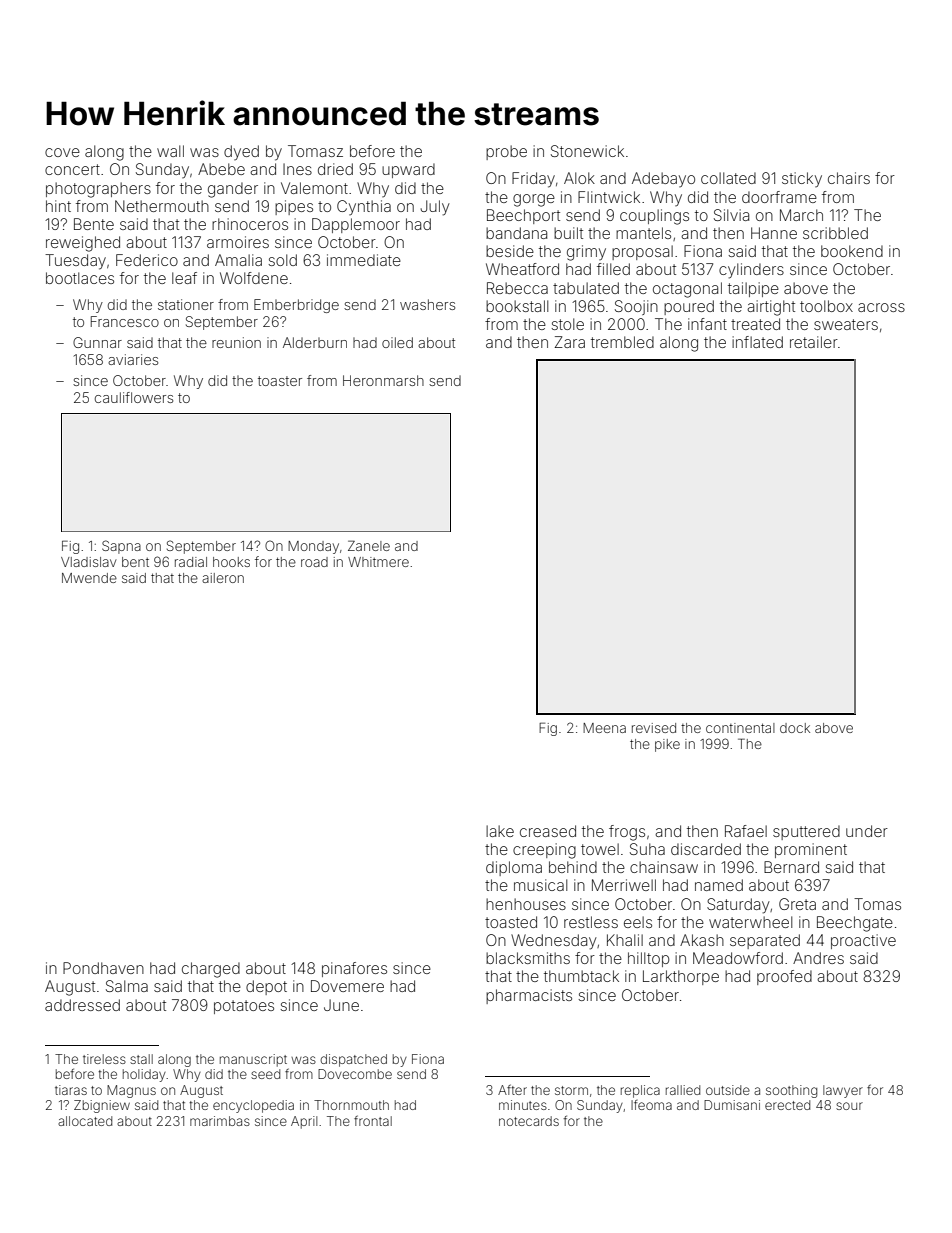 This screenshot has width=952, height=1233. Describe the element at coordinates (170, 151) in the screenshot. I see `wall` at that location.
